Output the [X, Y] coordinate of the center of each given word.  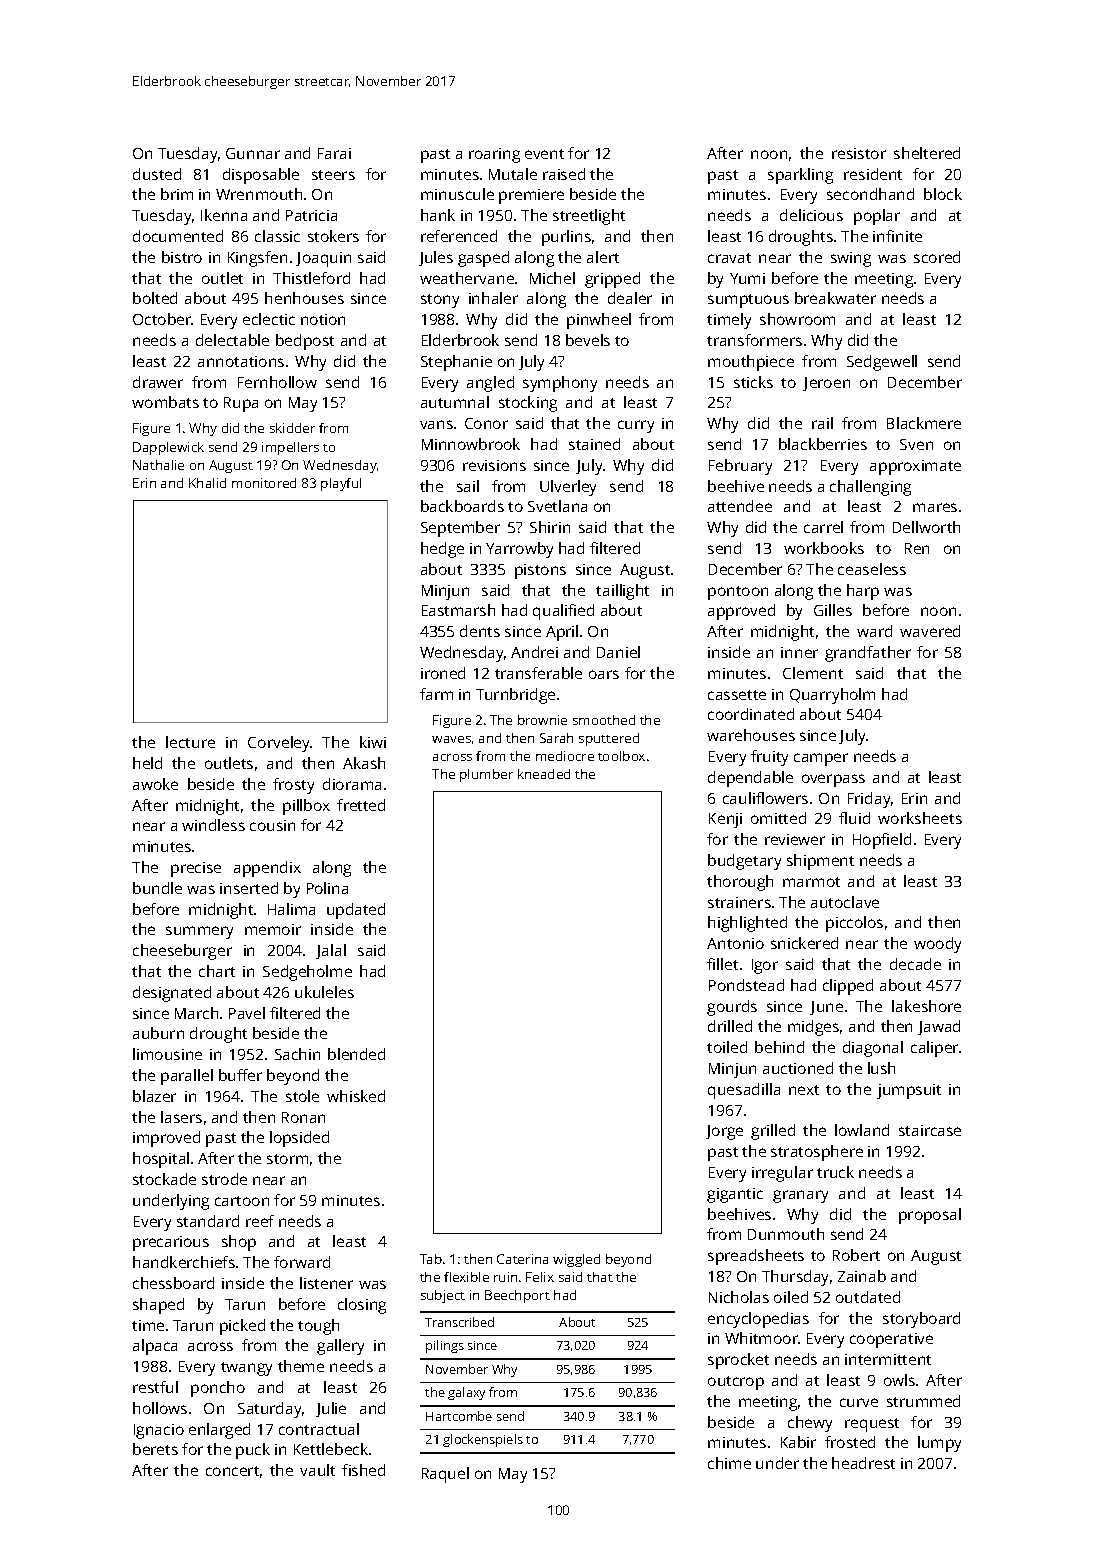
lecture [190, 742]
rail [822, 423]
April [562, 633]
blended [356, 1054]
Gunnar [253, 153]
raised [564, 174]
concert [232, 1471]
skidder [292, 428]
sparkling [800, 176]
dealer [630, 298]
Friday [869, 800]
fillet [722, 964]
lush [881, 1068]
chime [729, 1463]
